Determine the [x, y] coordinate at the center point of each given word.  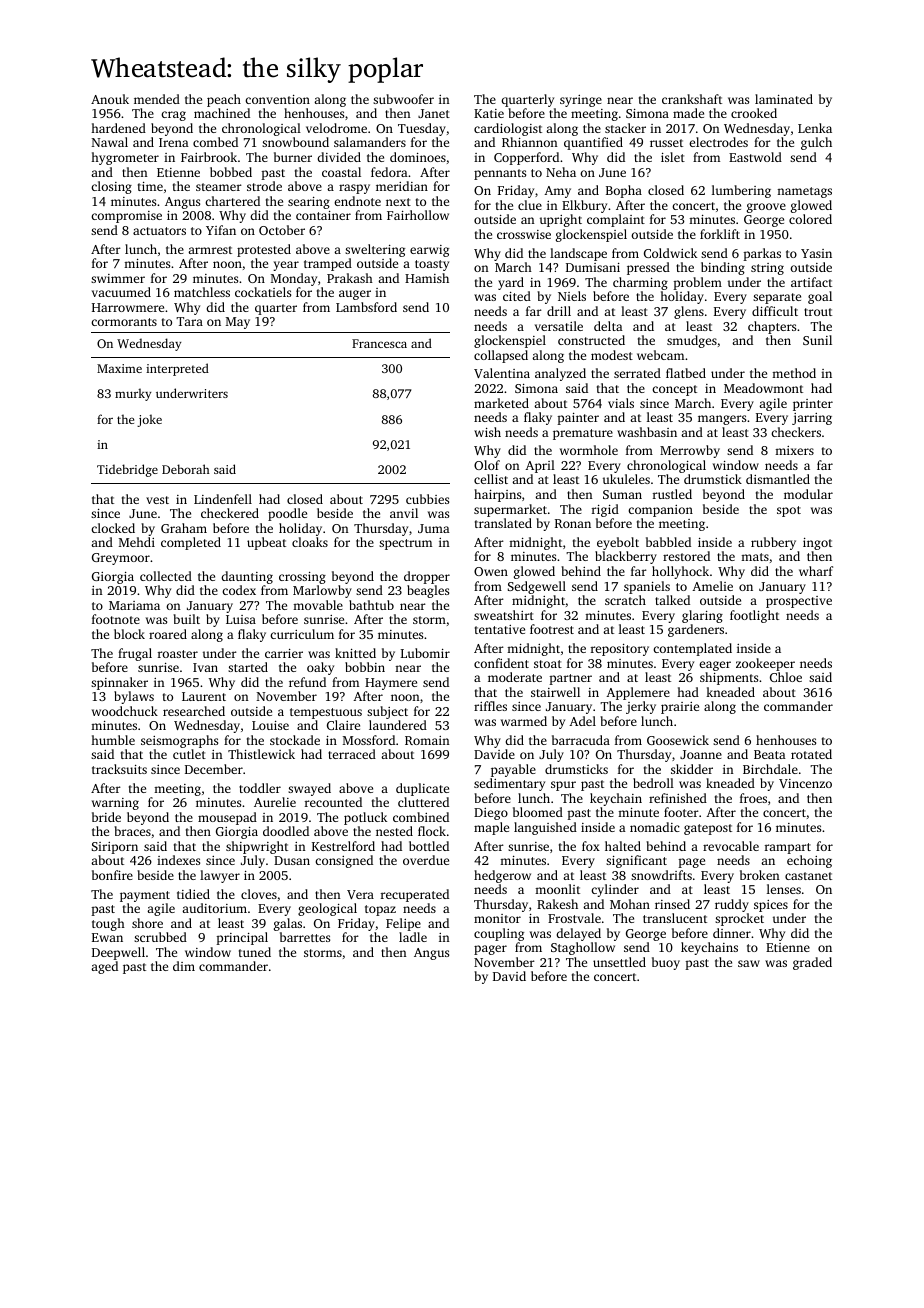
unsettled [619, 962]
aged [104, 967]
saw [749, 963]
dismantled [778, 479]
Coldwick [670, 253]
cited [517, 296]
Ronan [573, 523]
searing [309, 203]
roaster [178, 654]
